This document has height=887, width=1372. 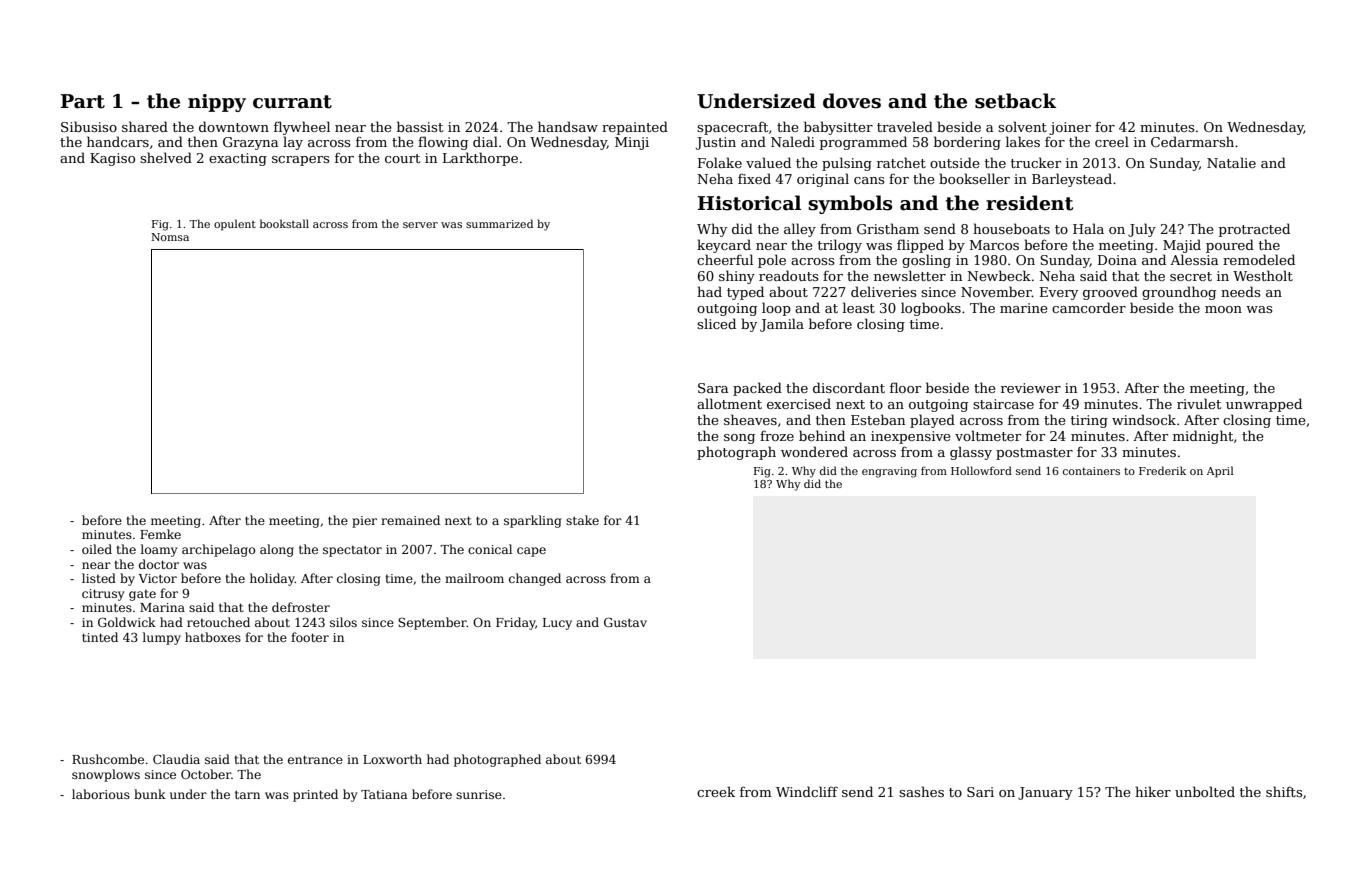 What do you see at coordinates (217, 103) in the document?
I see `nippy` at bounding box center [217, 103].
